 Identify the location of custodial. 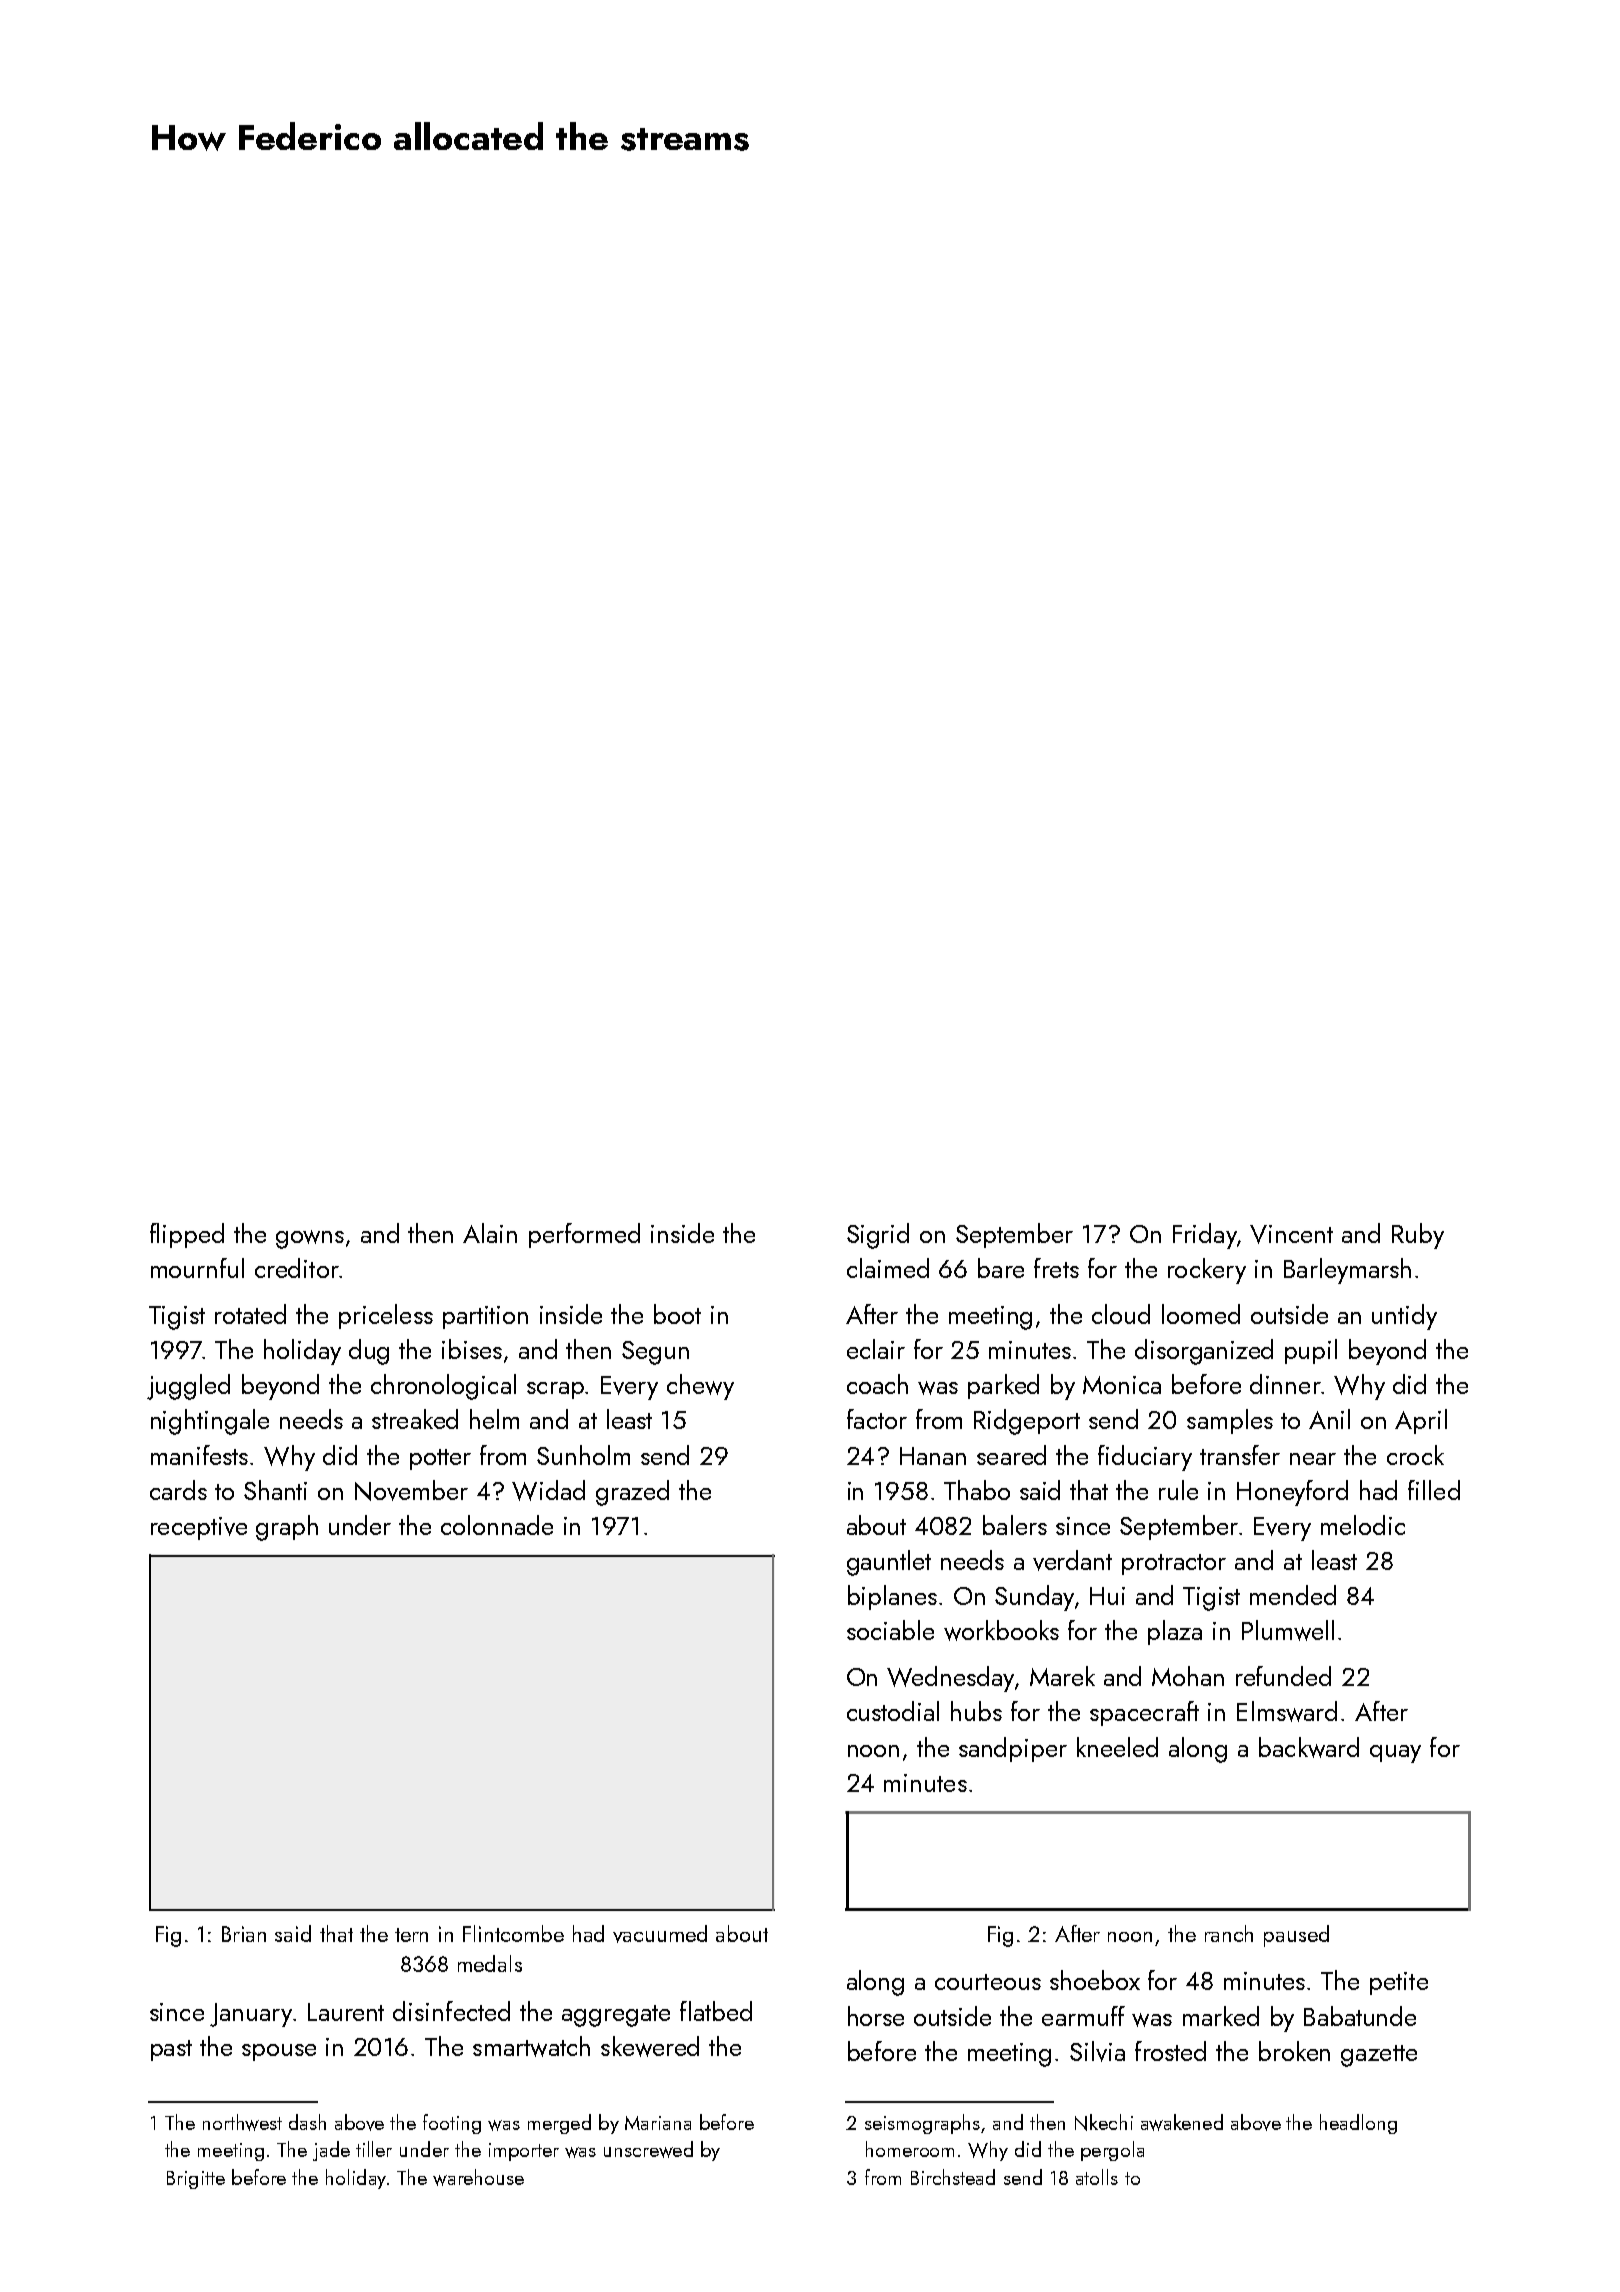
(893, 1711).
